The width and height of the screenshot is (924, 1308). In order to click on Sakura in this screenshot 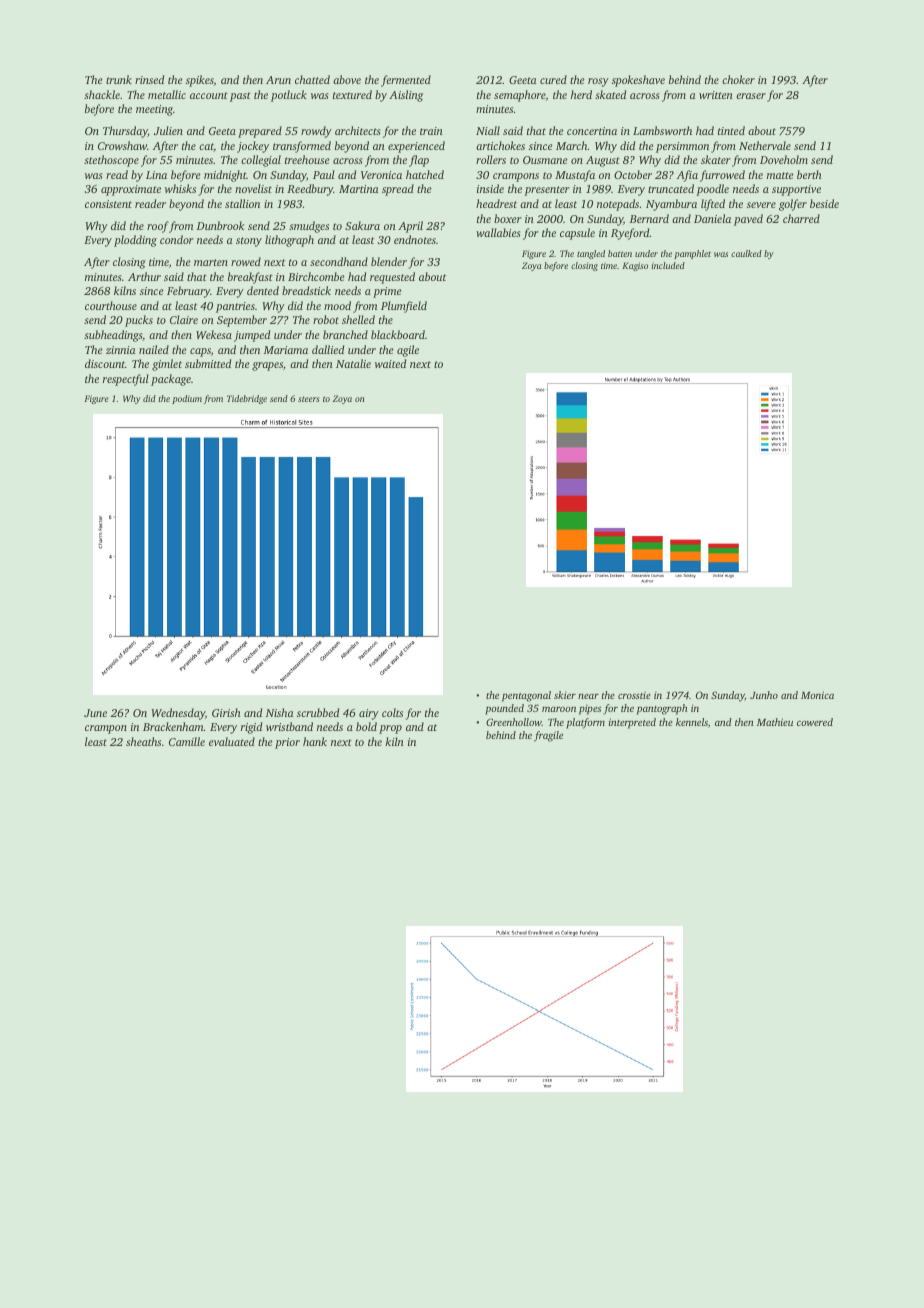, I will do `click(362, 225)`.
